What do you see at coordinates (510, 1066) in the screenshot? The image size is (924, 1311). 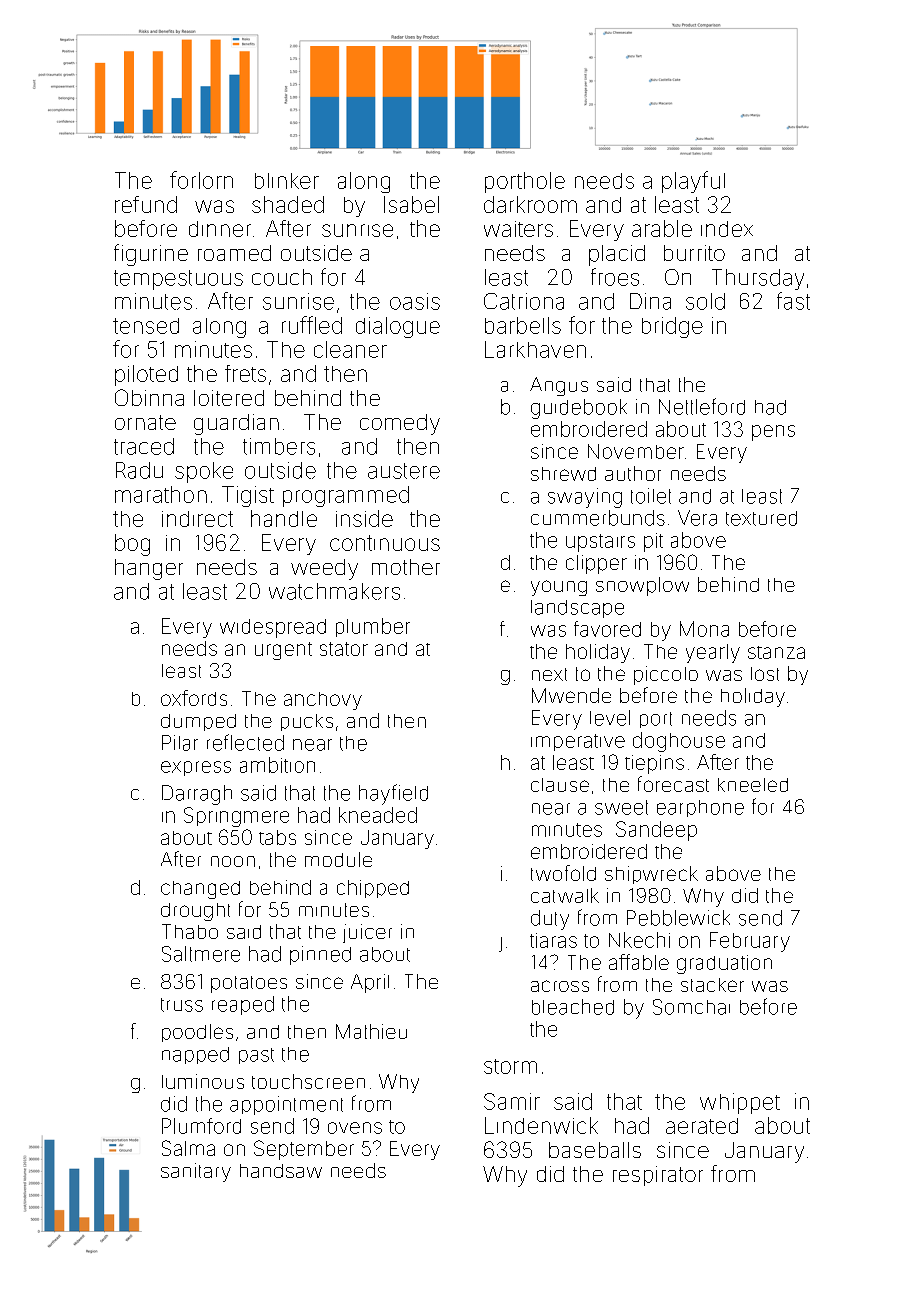 I see `storm` at bounding box center [510, 1066].
